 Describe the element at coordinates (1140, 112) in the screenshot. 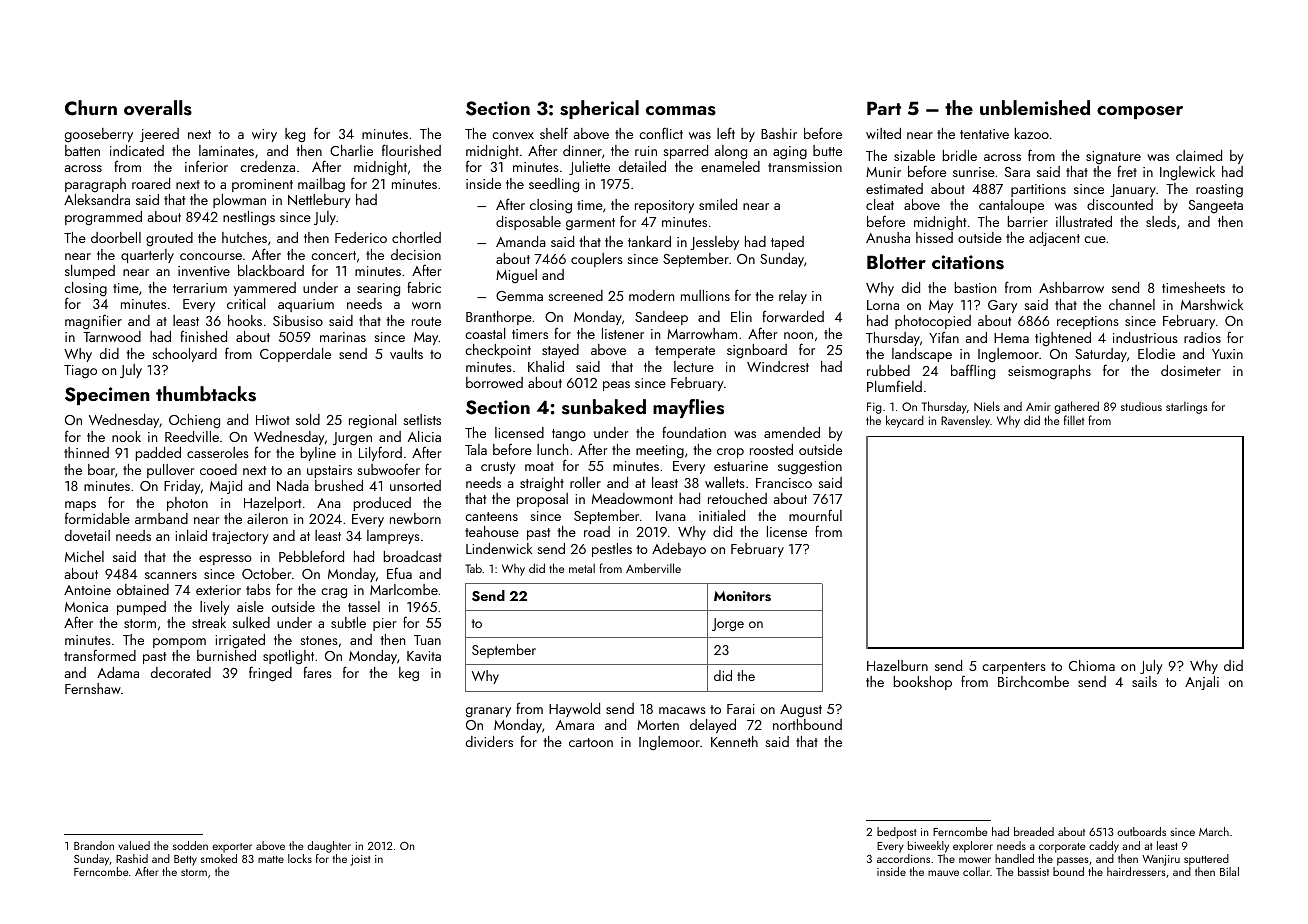

I see `composer` at that location.
